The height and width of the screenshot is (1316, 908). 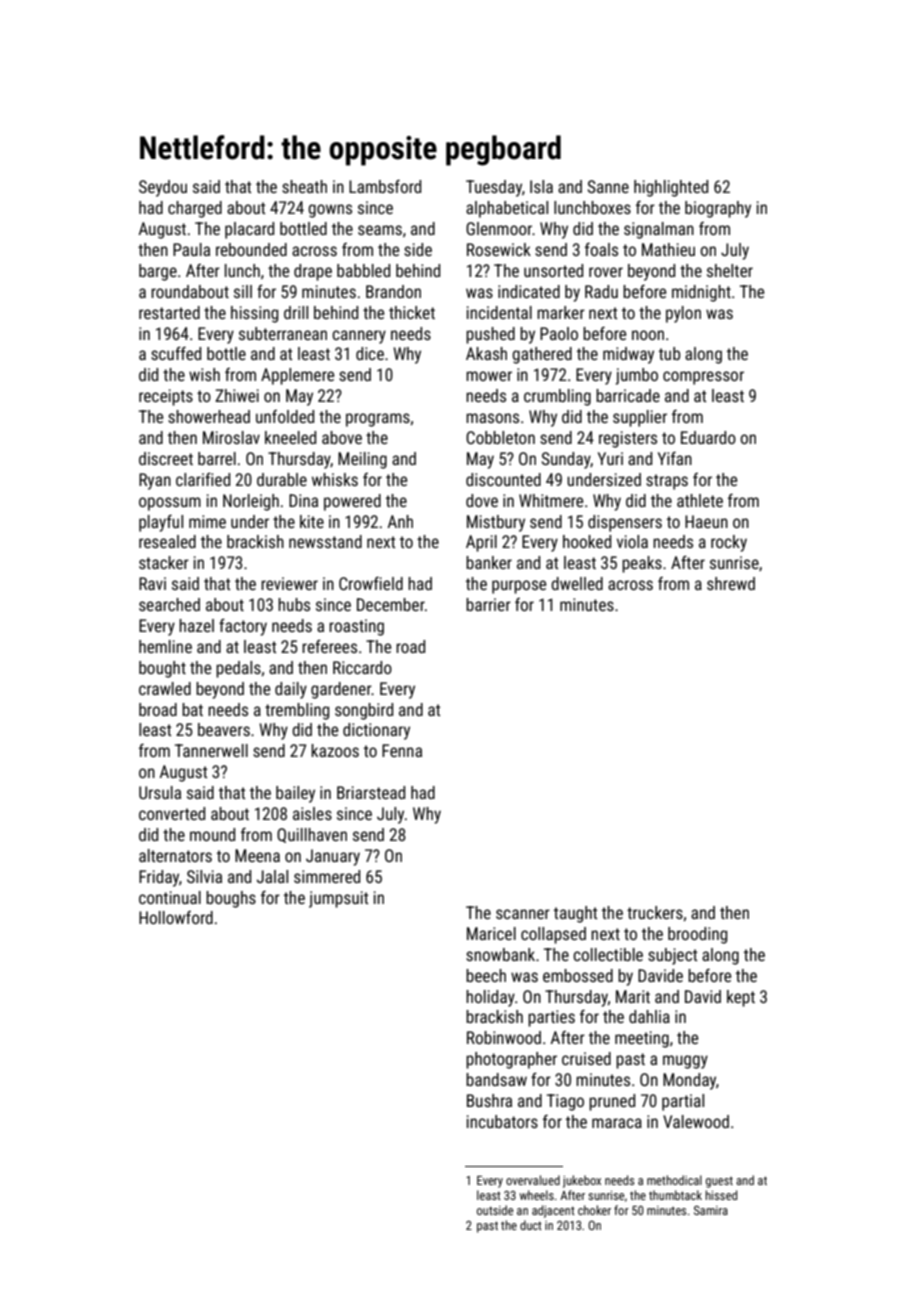 I want to click on kite, so click(x=312, y=521).
